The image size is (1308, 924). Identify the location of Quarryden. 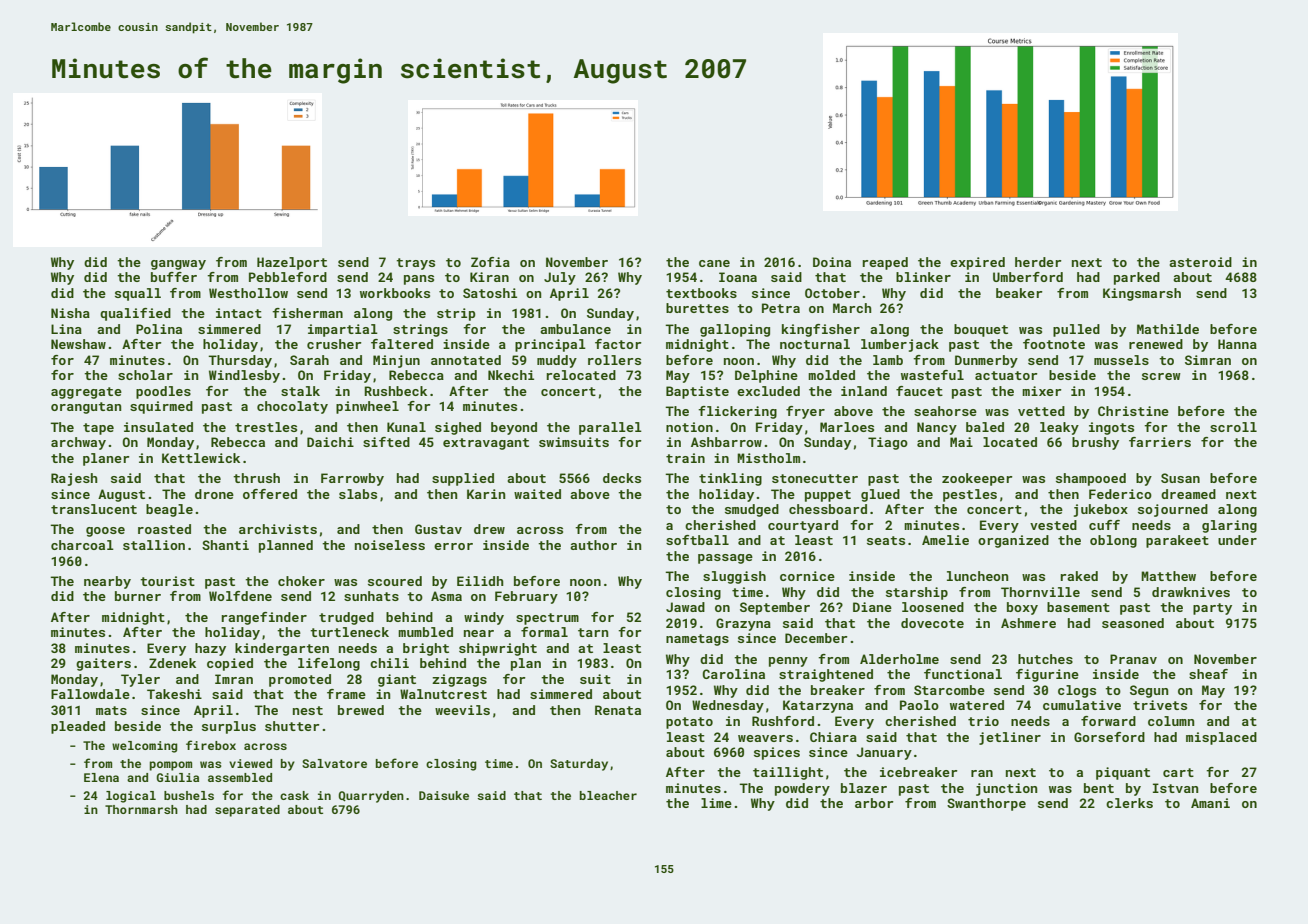
(371, 797).
